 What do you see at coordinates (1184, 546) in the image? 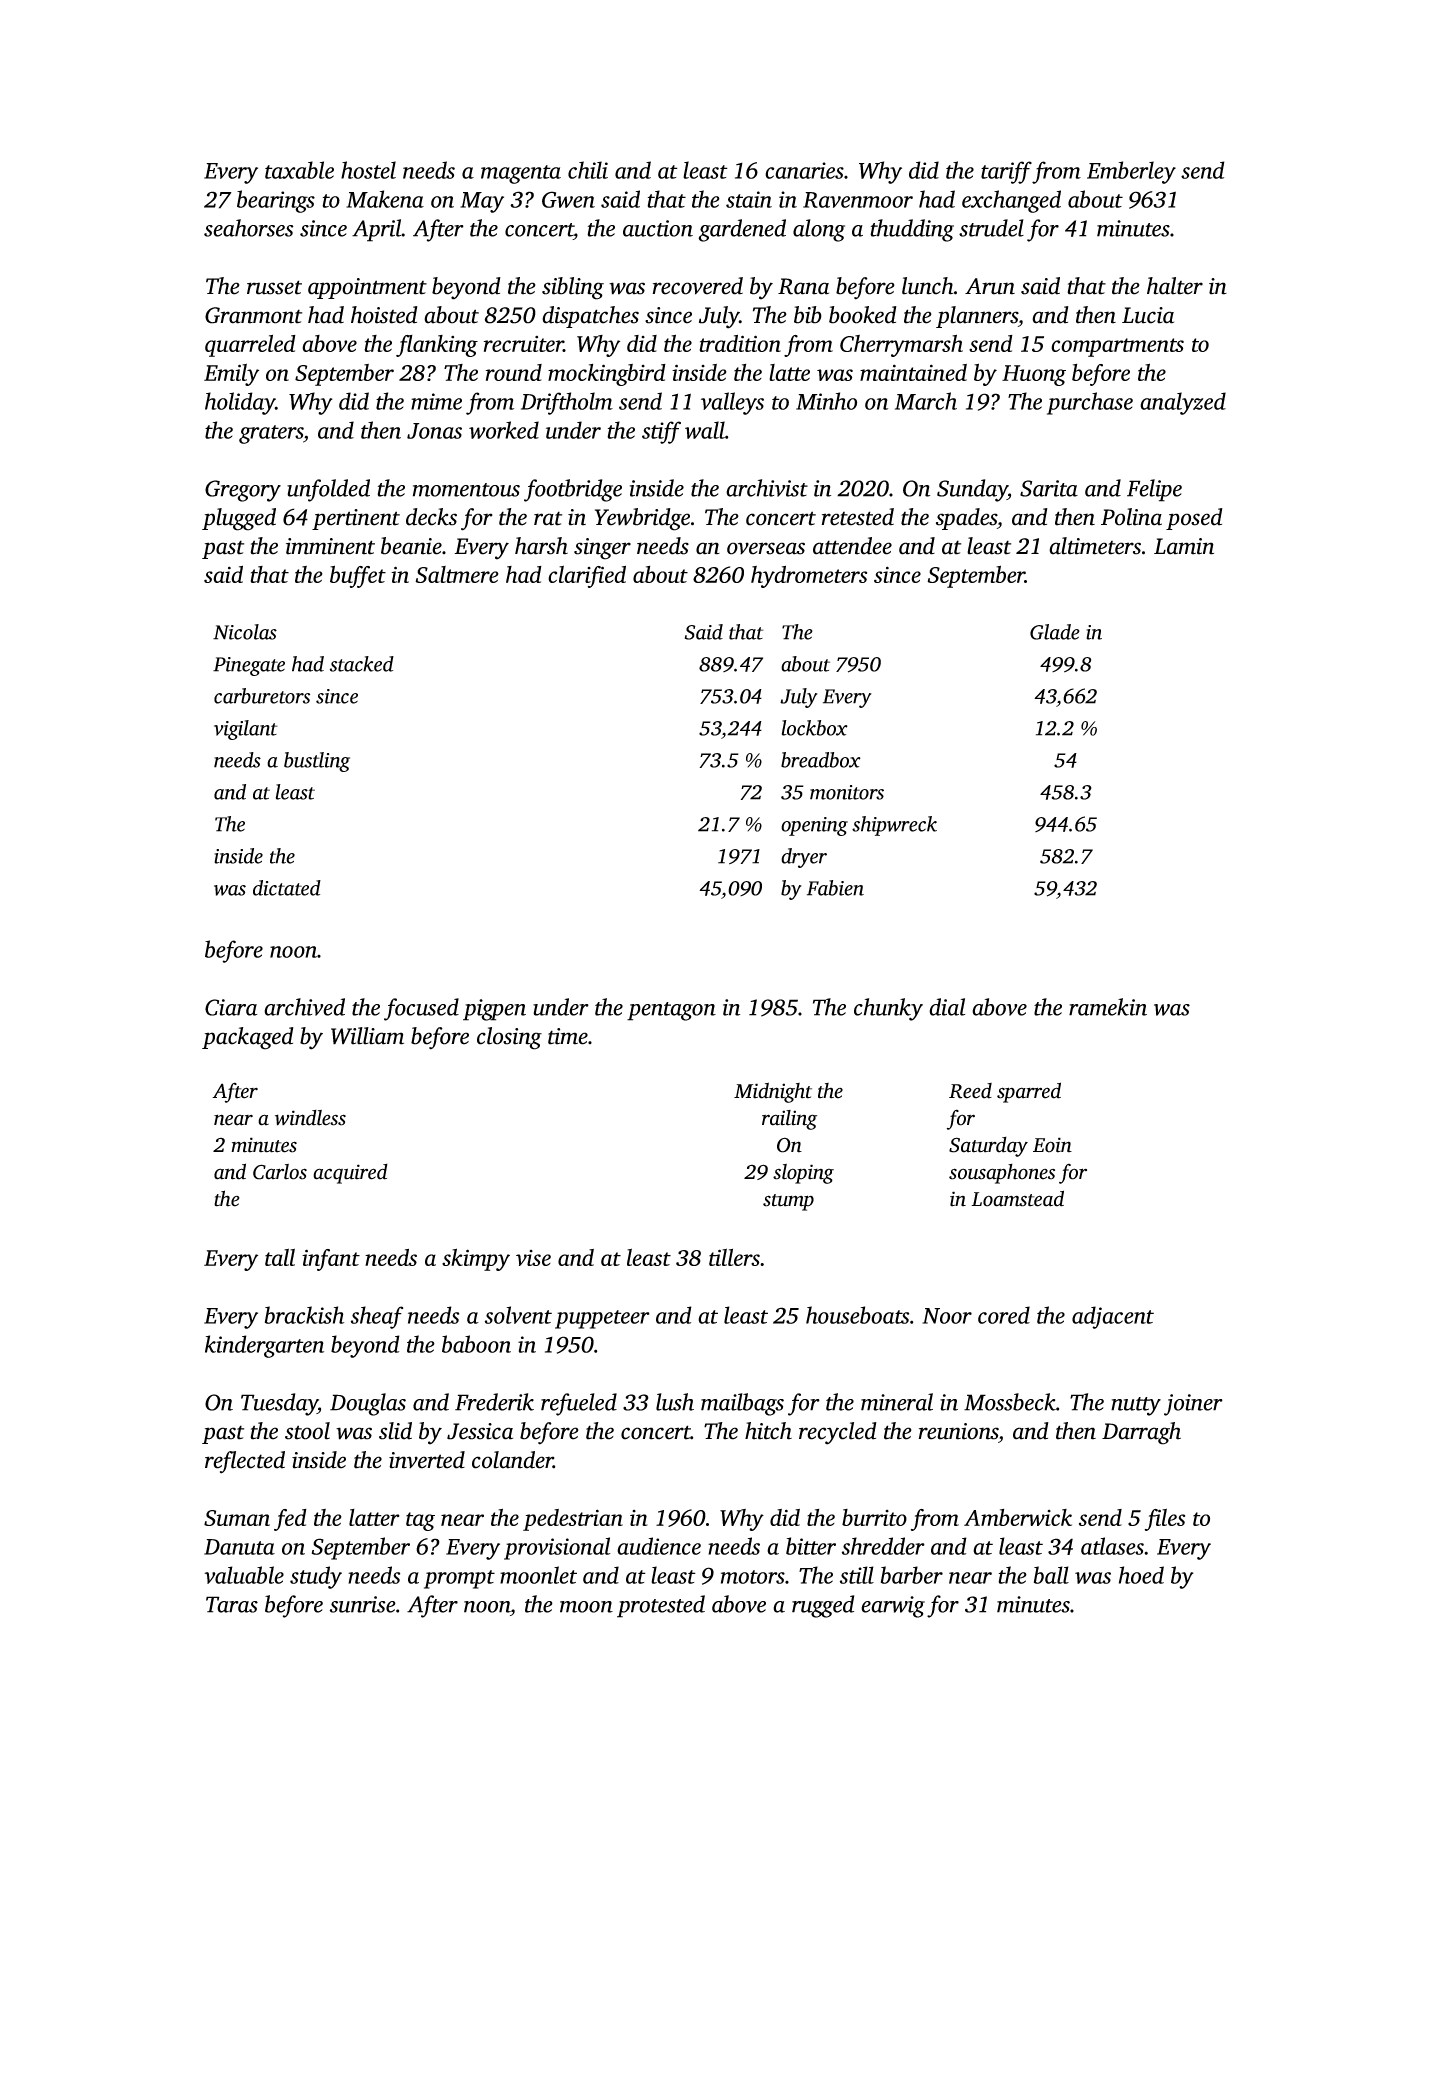
I see `Lamin` at bounding box center [1184, 546].
